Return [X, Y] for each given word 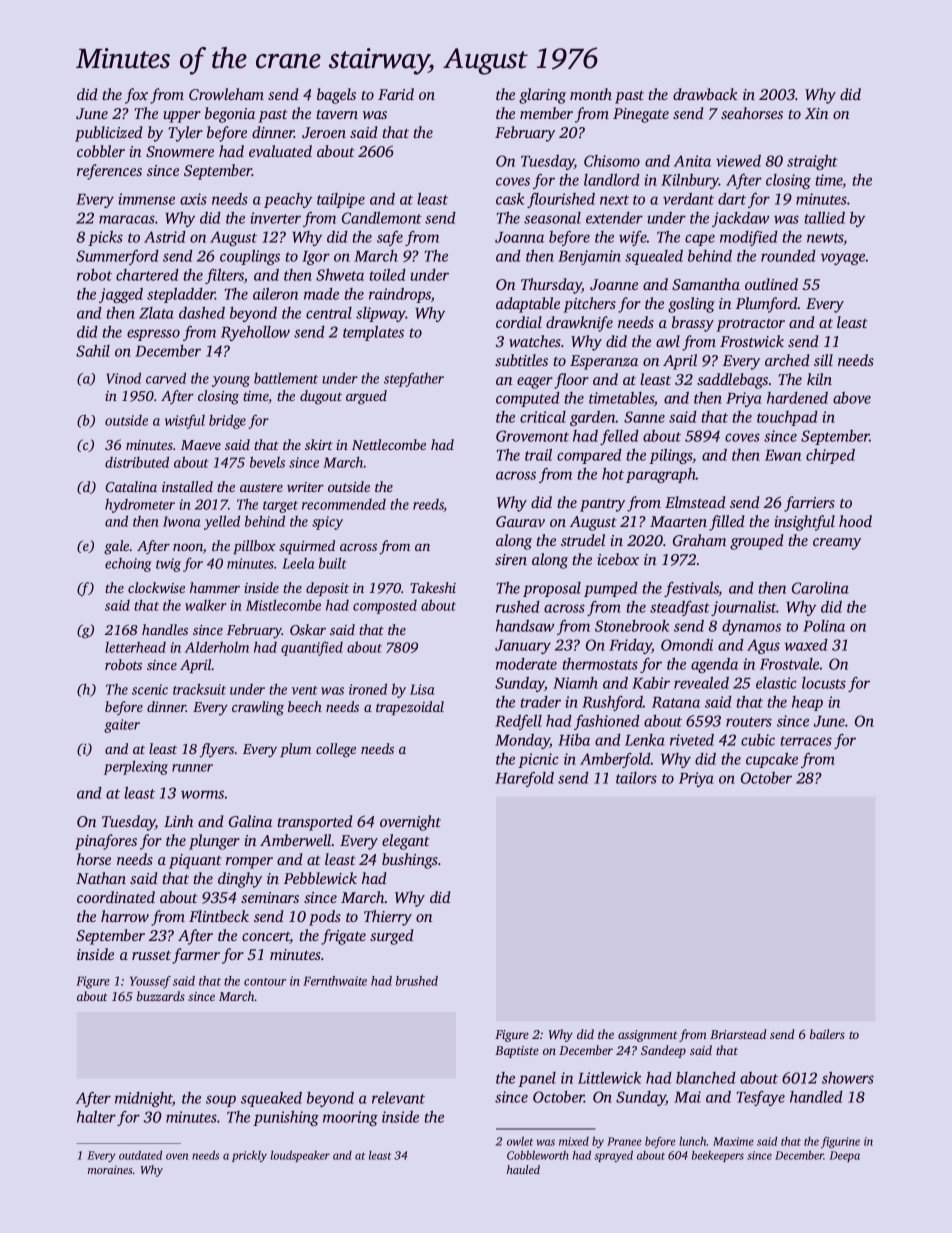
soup [221, 1101]
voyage [842, 259]
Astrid [165, 237]
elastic [776, 683]
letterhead [135, 647]
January [523, 647]
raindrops [400, 295]
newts [825, 239]
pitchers [589, 305]
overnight [410, 823]
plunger [214, 842]
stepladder [181, 295]
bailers [827, 1034]
